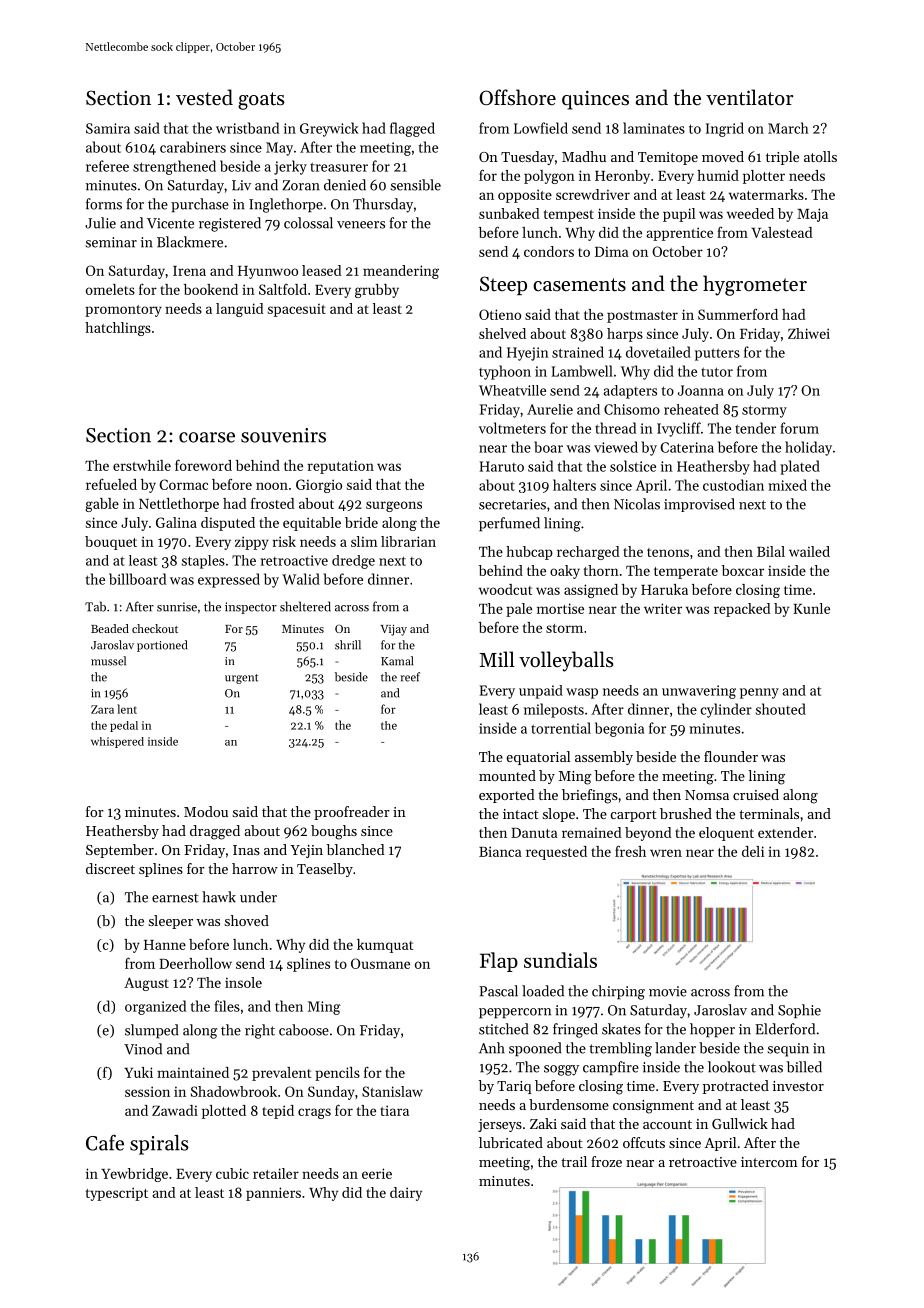 The image size is (924, 1308). Describe the element at coordinates (111, 484) in the document. I see `refueled` at that location.
